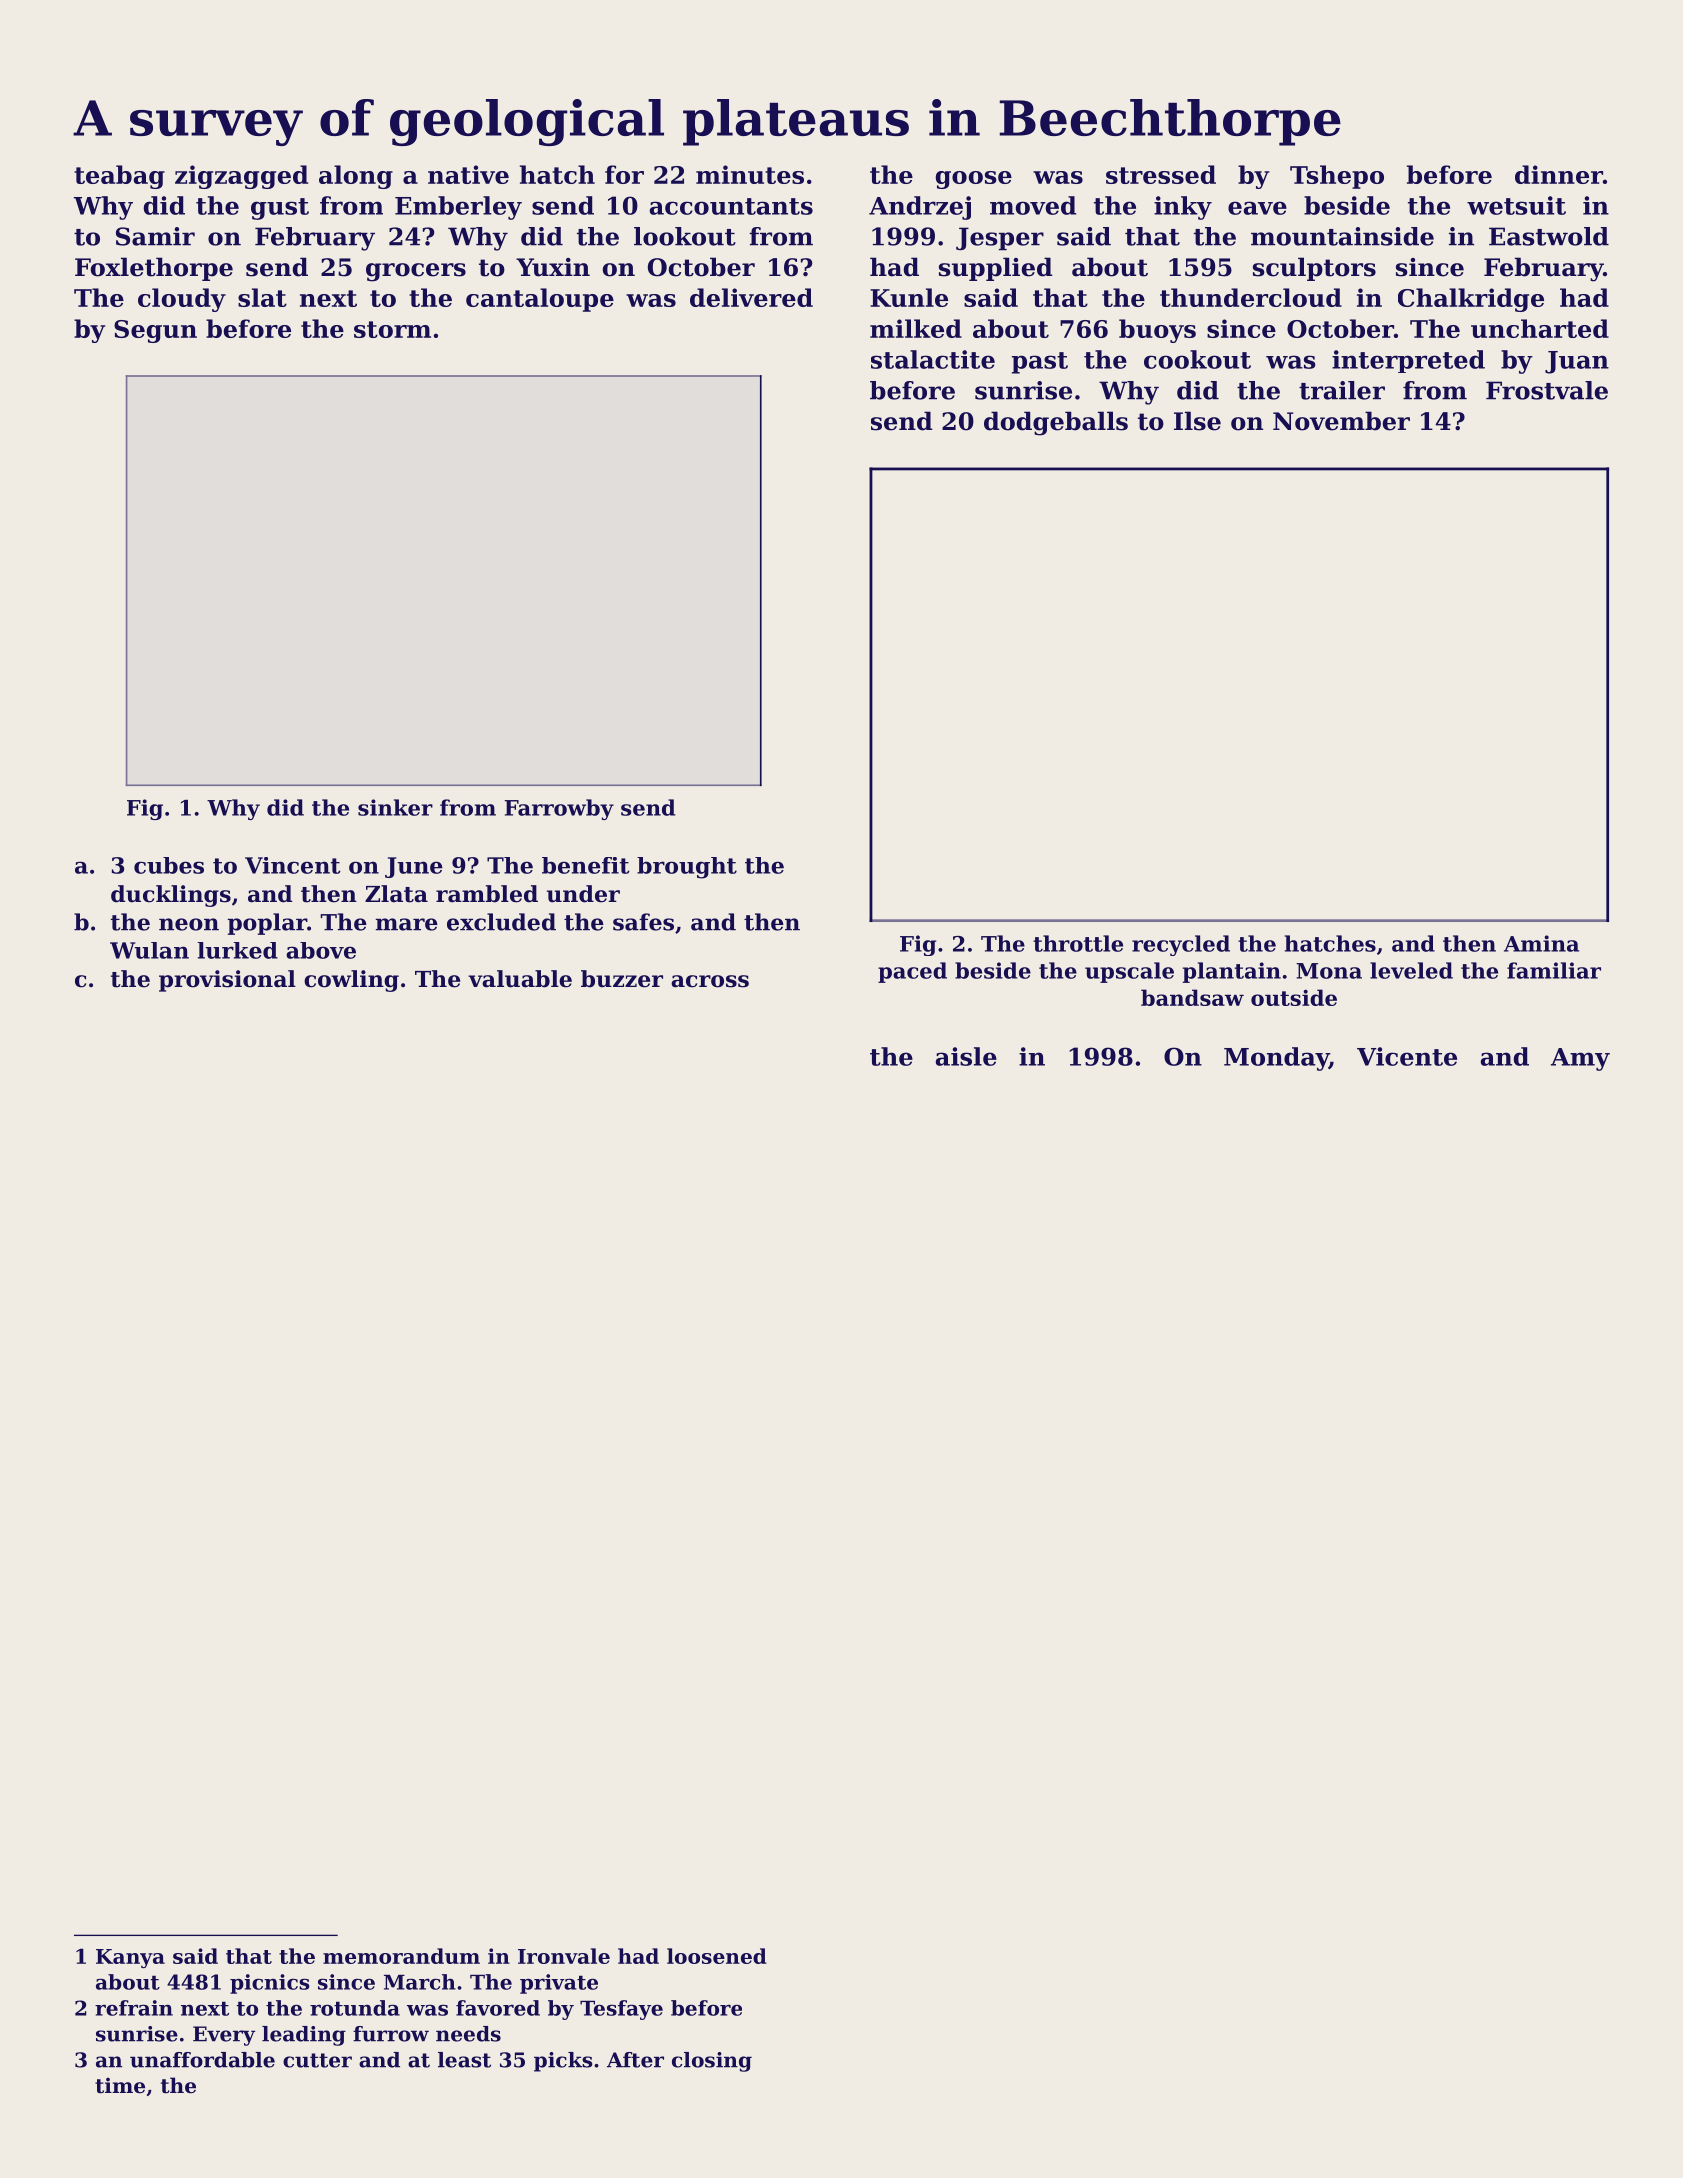 The width and height of the screenshot is (1683, 2178). What do you see at coordinates (1341, 421) in the screenshot?
I see `November` at bounding box center [1341, 421].
